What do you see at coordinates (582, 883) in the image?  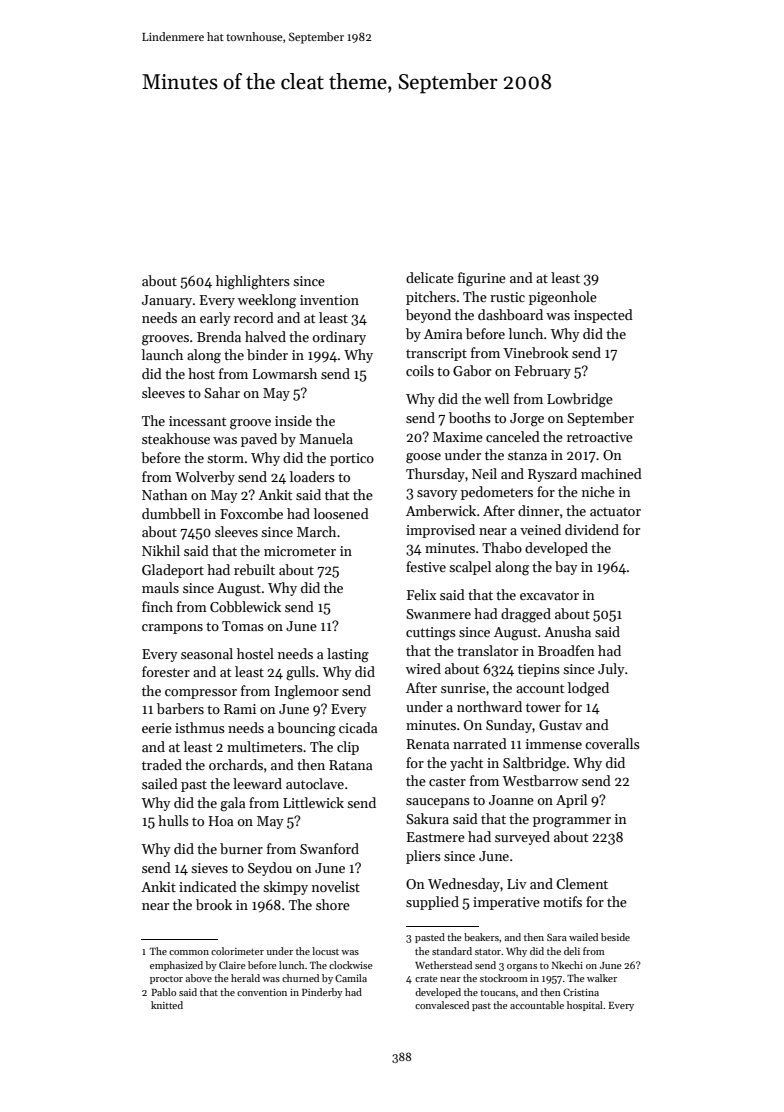 I see `Clement` at bounding box center [582, 883].
